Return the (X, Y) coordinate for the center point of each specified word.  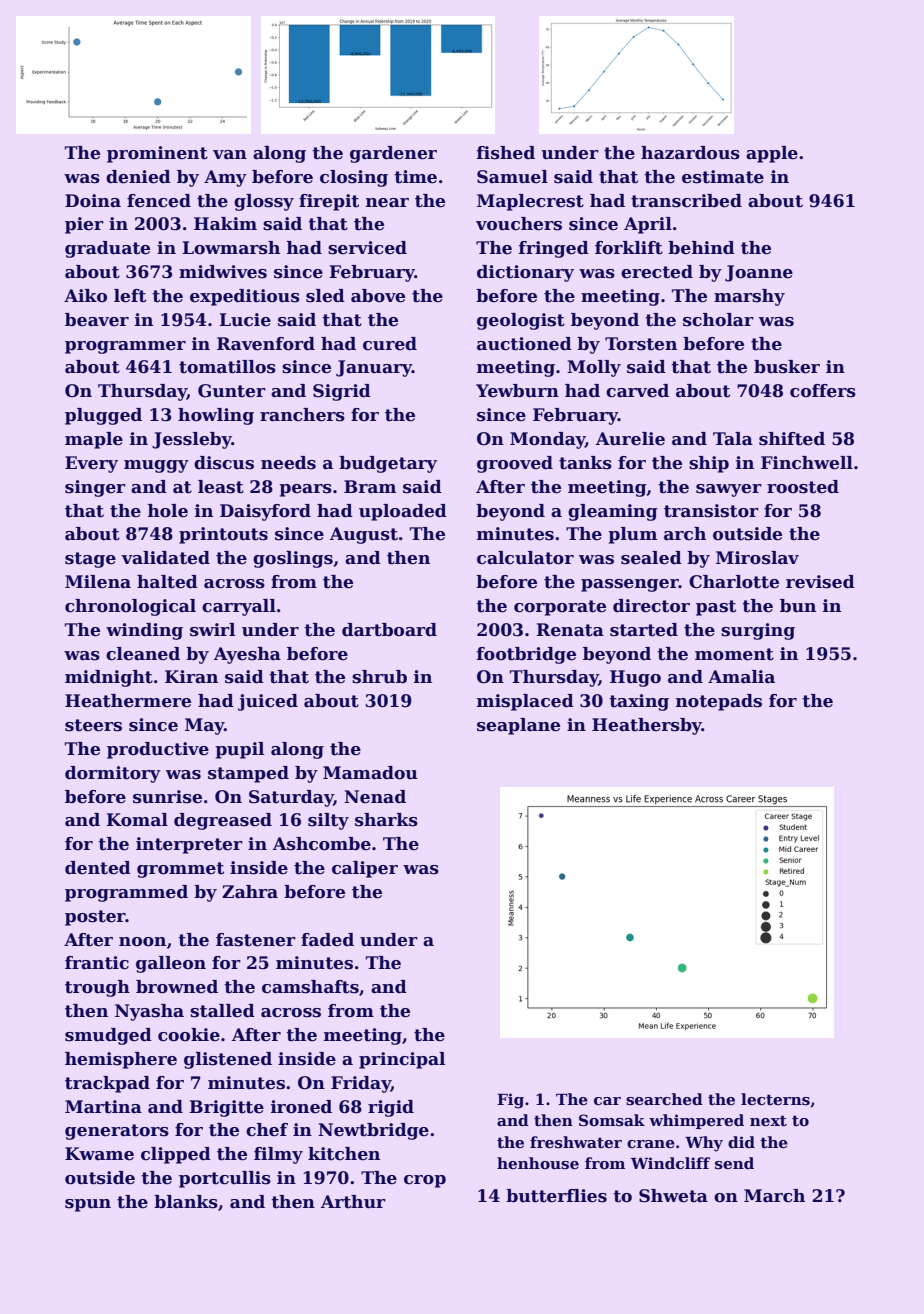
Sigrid (342, 392)
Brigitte (226, 1108)
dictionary (525, 273)
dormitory (113, 774)
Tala (733, 439)
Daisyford (265, 512)
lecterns (775, 1099)
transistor (711, 511)
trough (97, 988)
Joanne (759, 273)
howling (216, 416)
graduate (107, 249)
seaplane (518, 726)
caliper (365, 869)
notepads (719, 702)
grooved (515, 464)
